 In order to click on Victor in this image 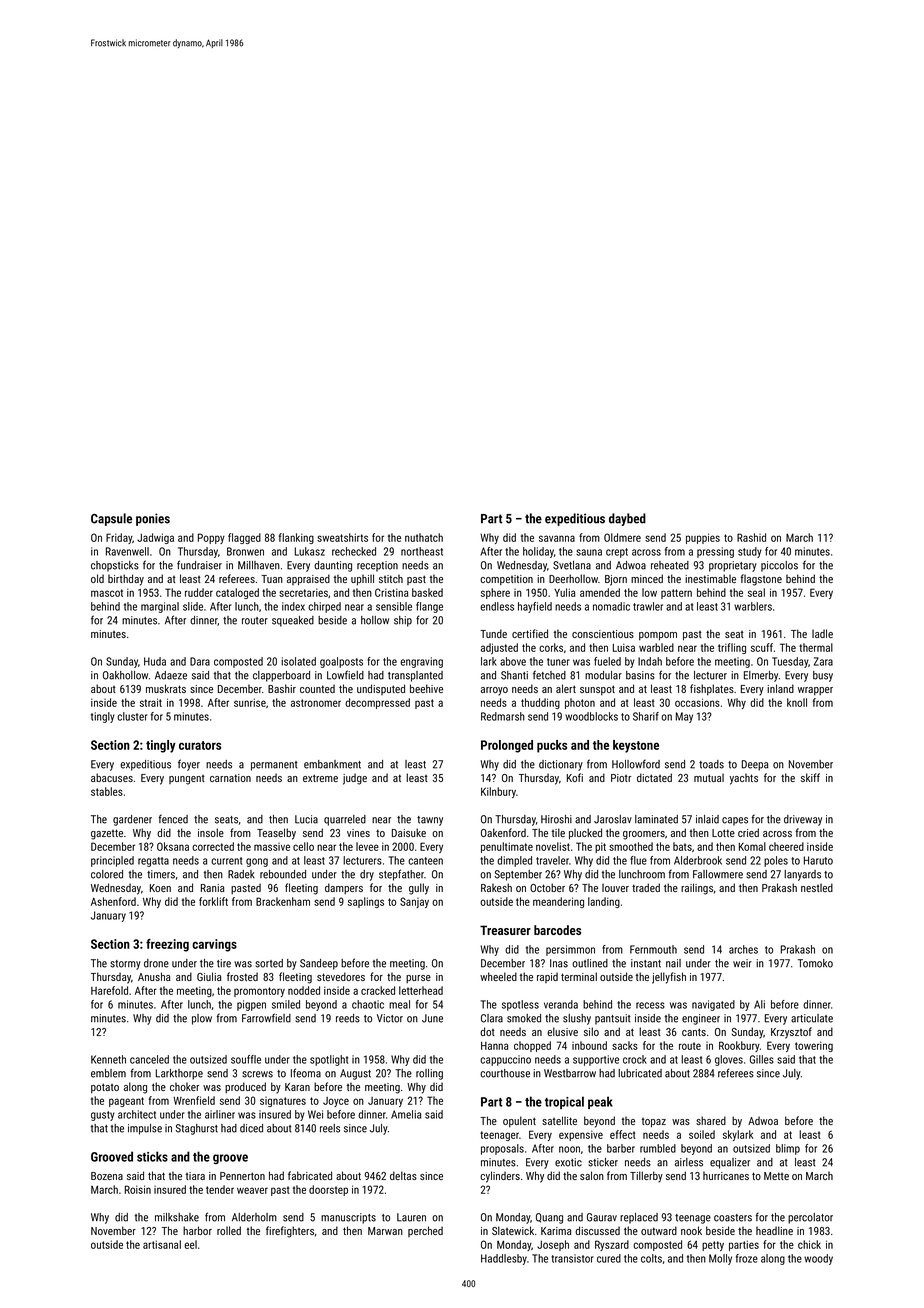, I will do `click(390, 1018)`.
